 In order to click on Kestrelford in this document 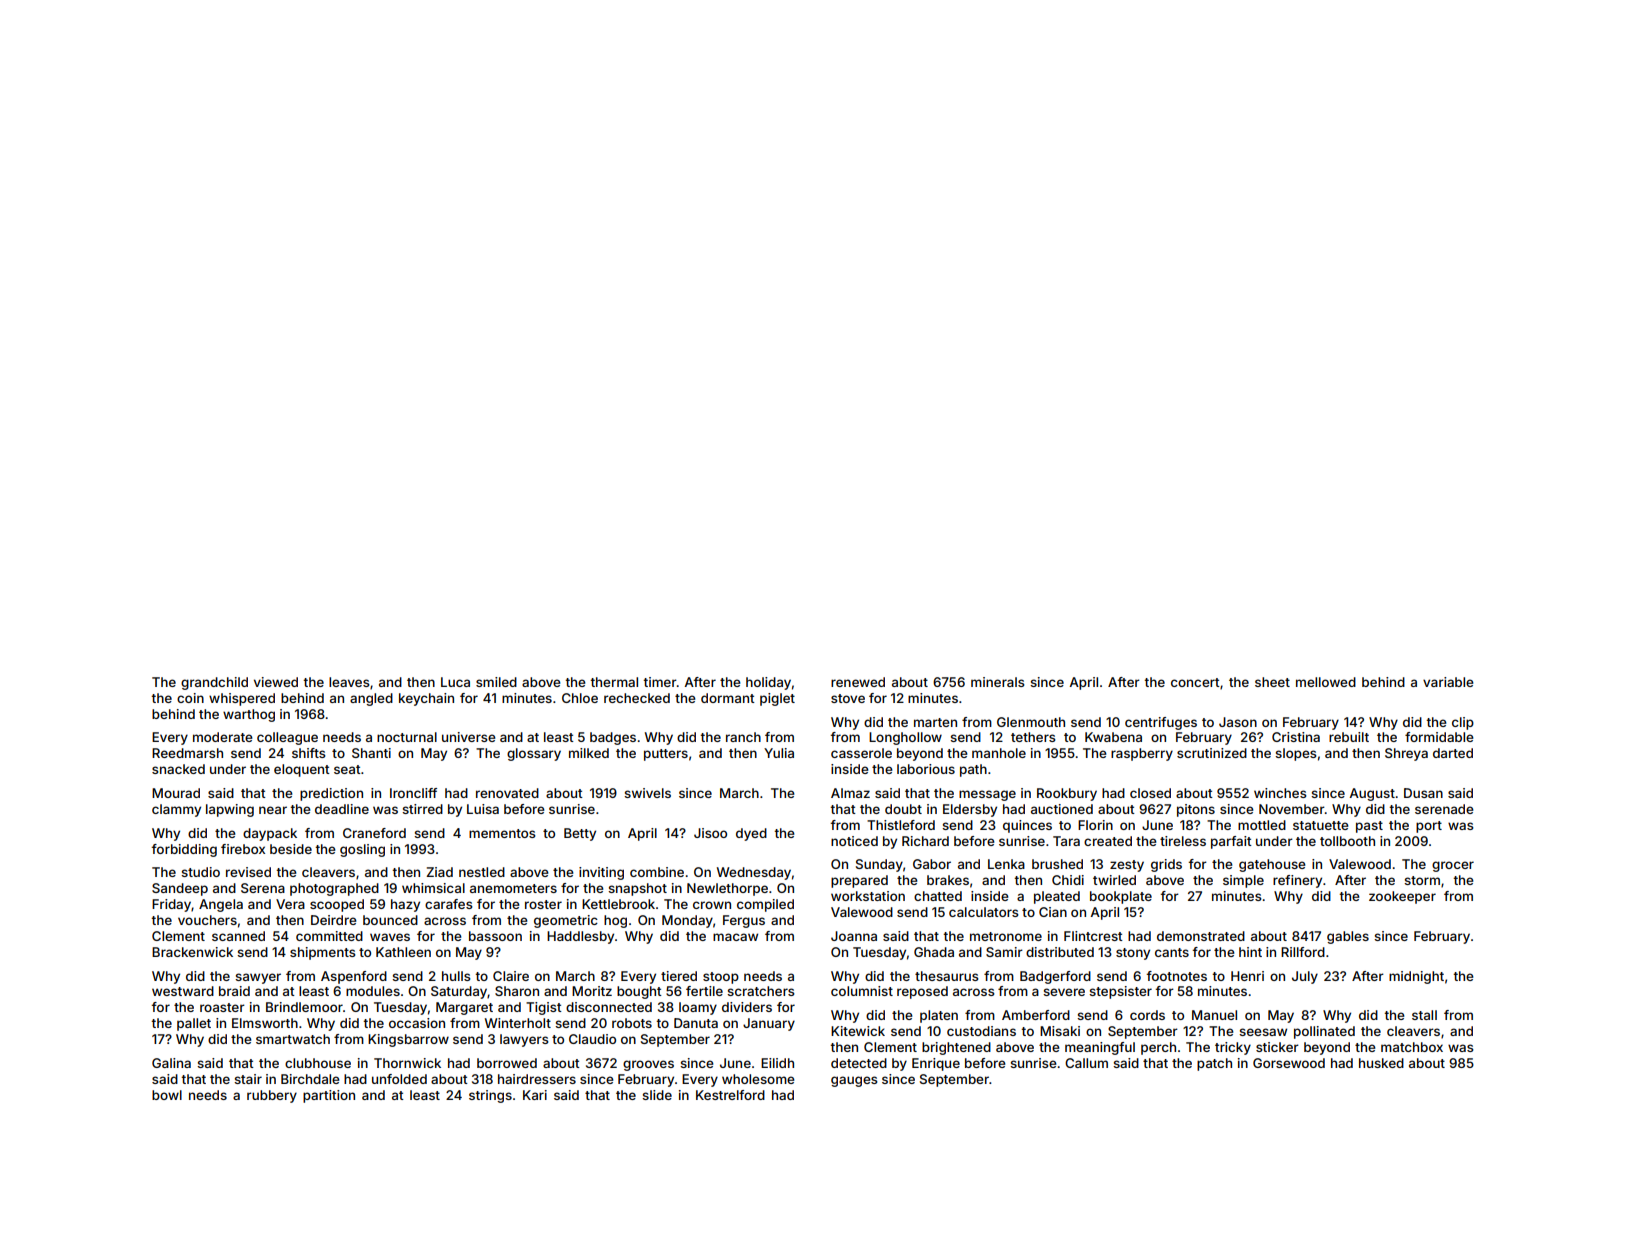, I will do `click(730, 1095)`.
